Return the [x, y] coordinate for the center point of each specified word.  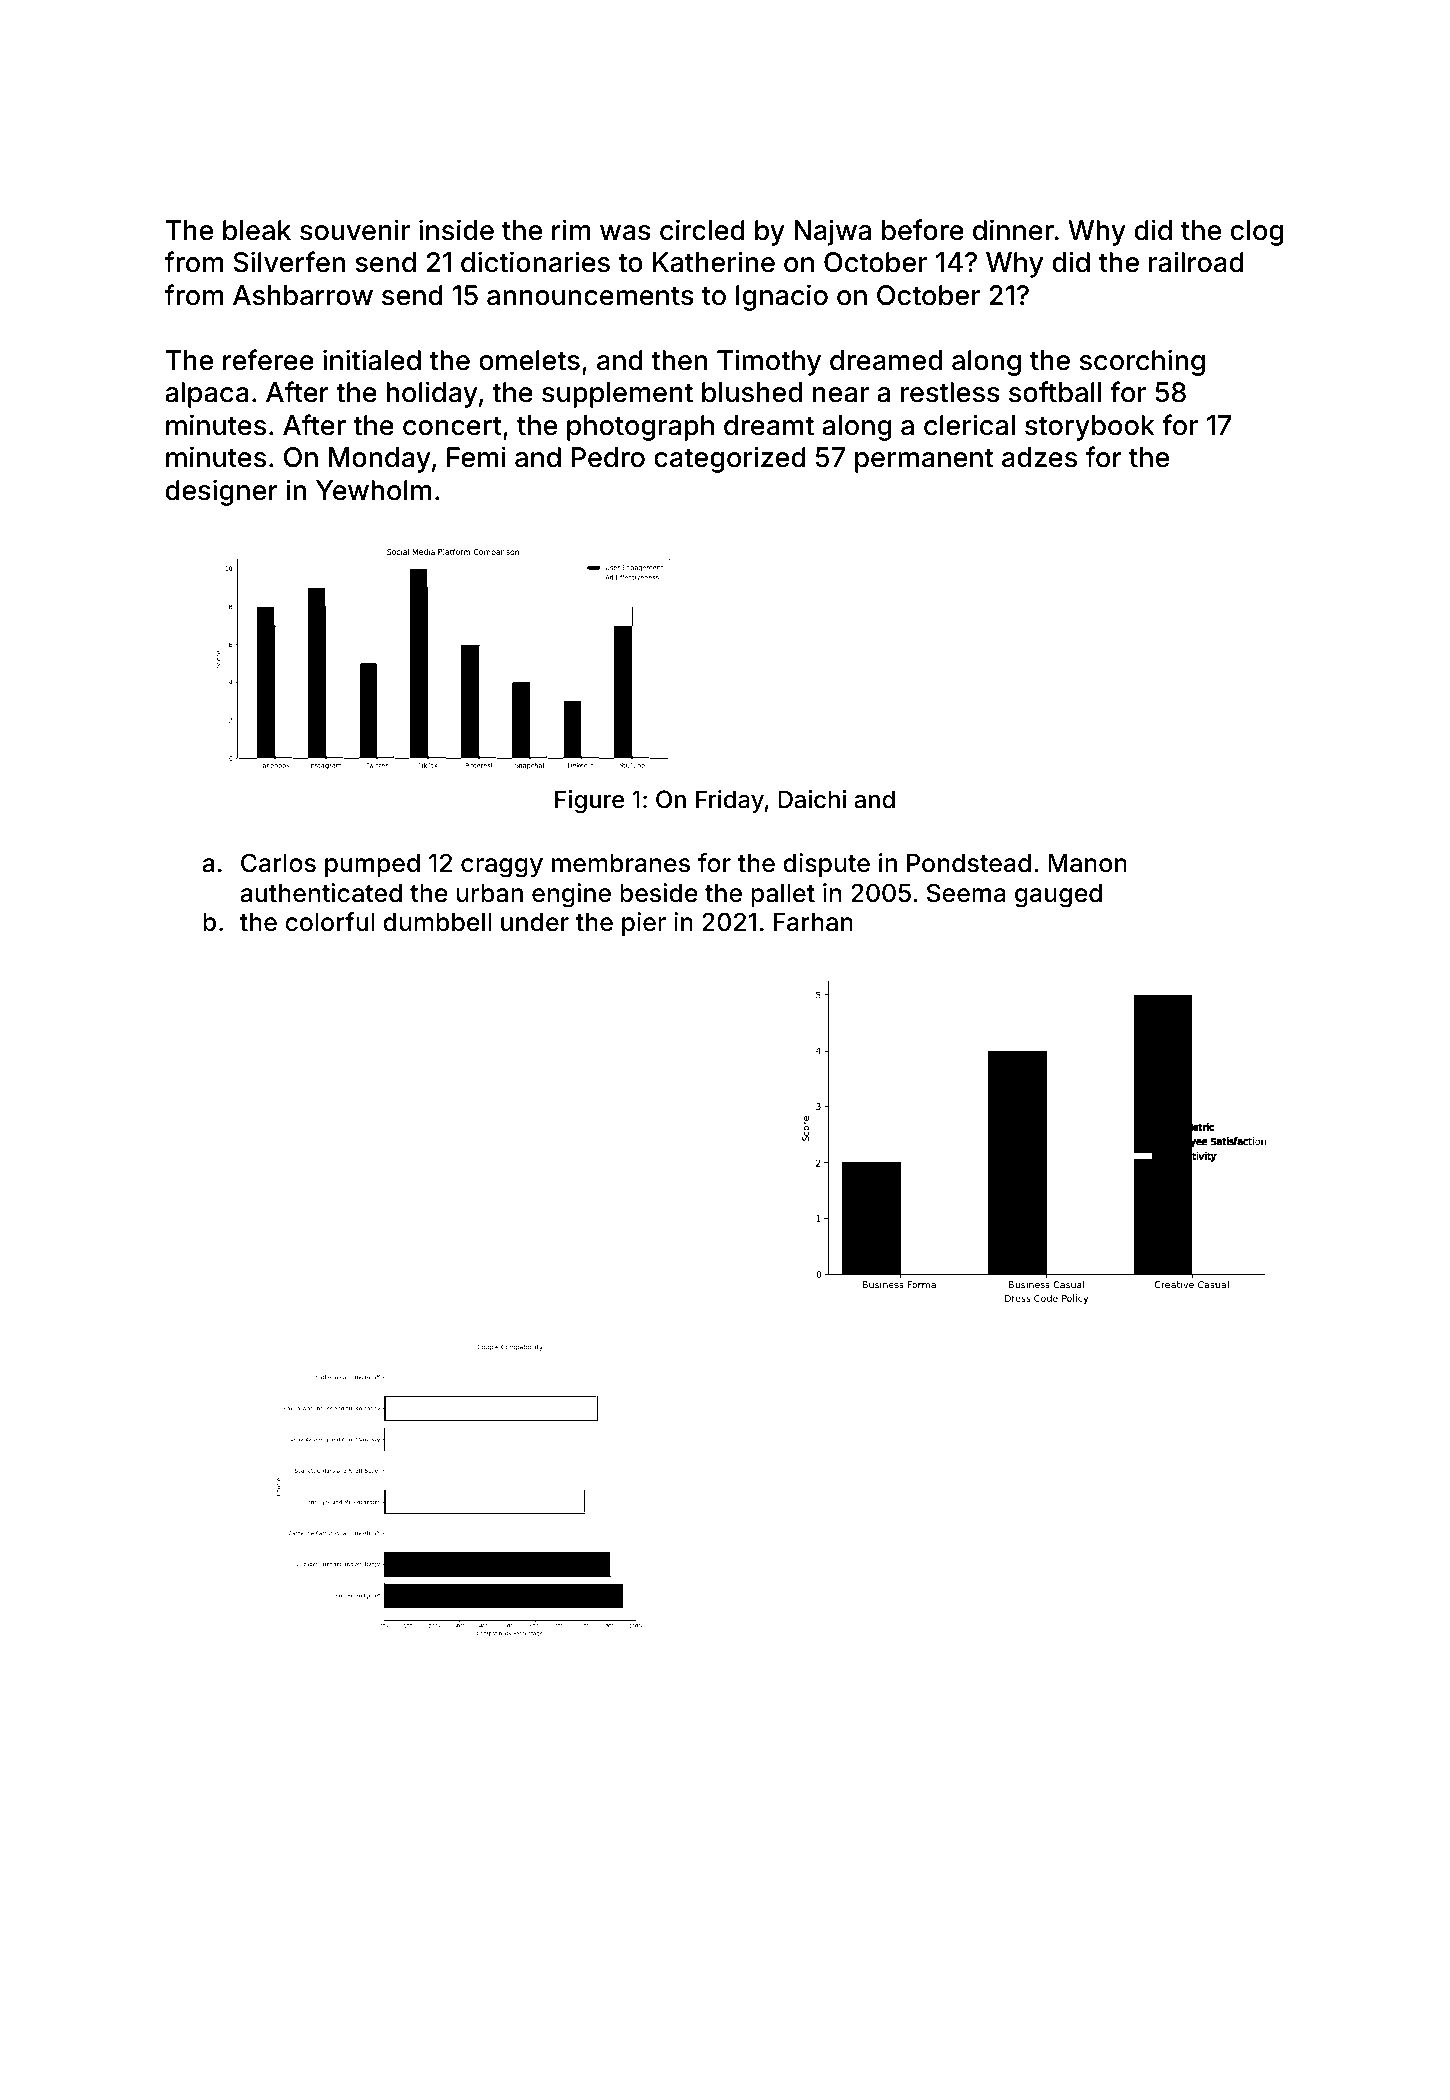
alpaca [206, 395]
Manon [1087, 863]
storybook [1089, 428]
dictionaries [535, 262]
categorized [730, 459]
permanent [924, 460]
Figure [589, 801]
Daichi [812, 799]
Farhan [813, 922]
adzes [1039, 457]
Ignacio [782, 297]
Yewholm [374, 490]
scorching [1142, 362]
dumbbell [437, 922]
